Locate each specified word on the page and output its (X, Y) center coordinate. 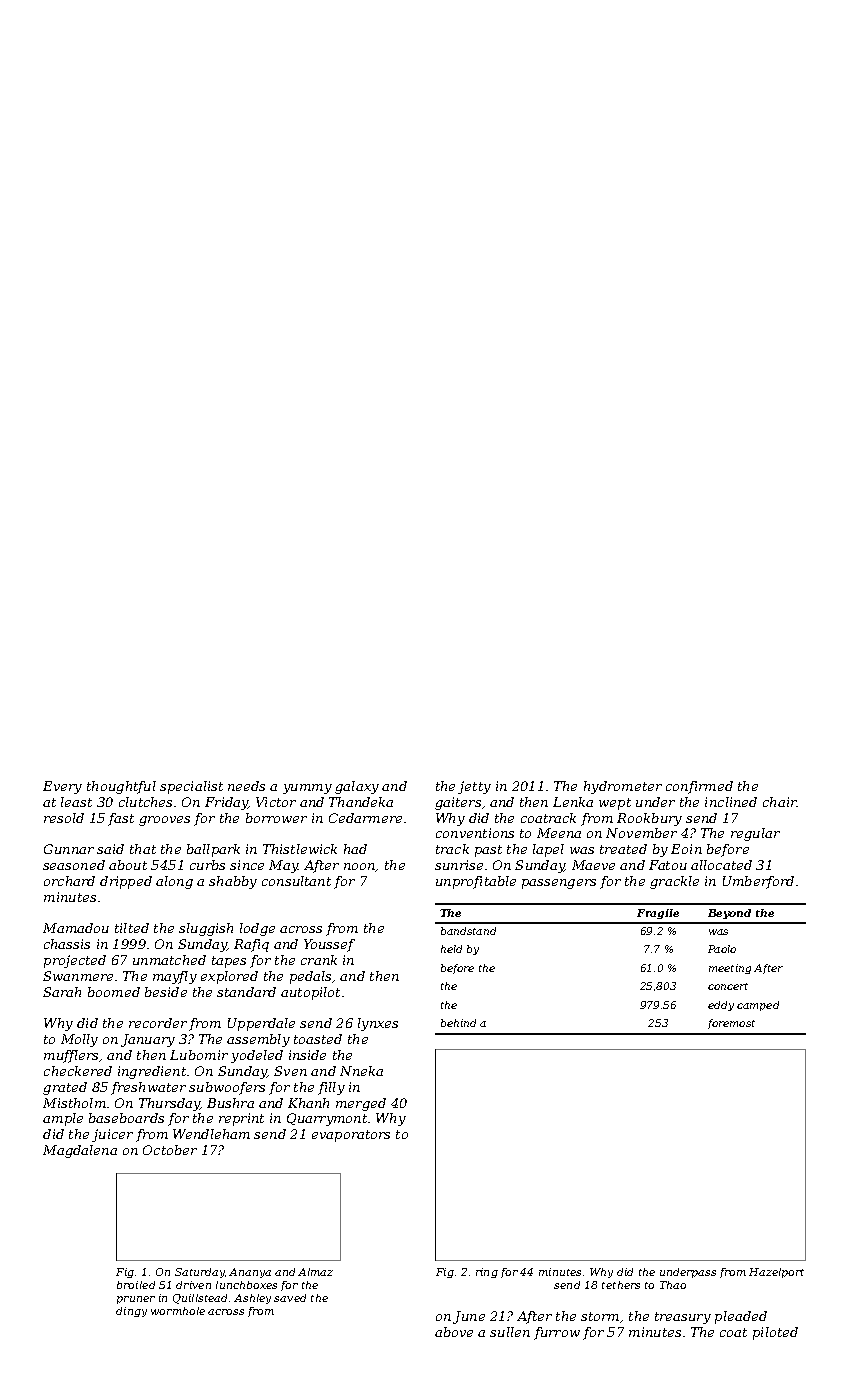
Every (62, 787)
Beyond (729, 914)
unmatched (169, 960)
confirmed (699, 787)
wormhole (178, 1311)
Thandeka (361, 802)
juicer (112, 1135)
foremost (731, 1024)
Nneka (361, 1071)
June (469, 1317)
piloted (775, 1333)
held (451, 949)
